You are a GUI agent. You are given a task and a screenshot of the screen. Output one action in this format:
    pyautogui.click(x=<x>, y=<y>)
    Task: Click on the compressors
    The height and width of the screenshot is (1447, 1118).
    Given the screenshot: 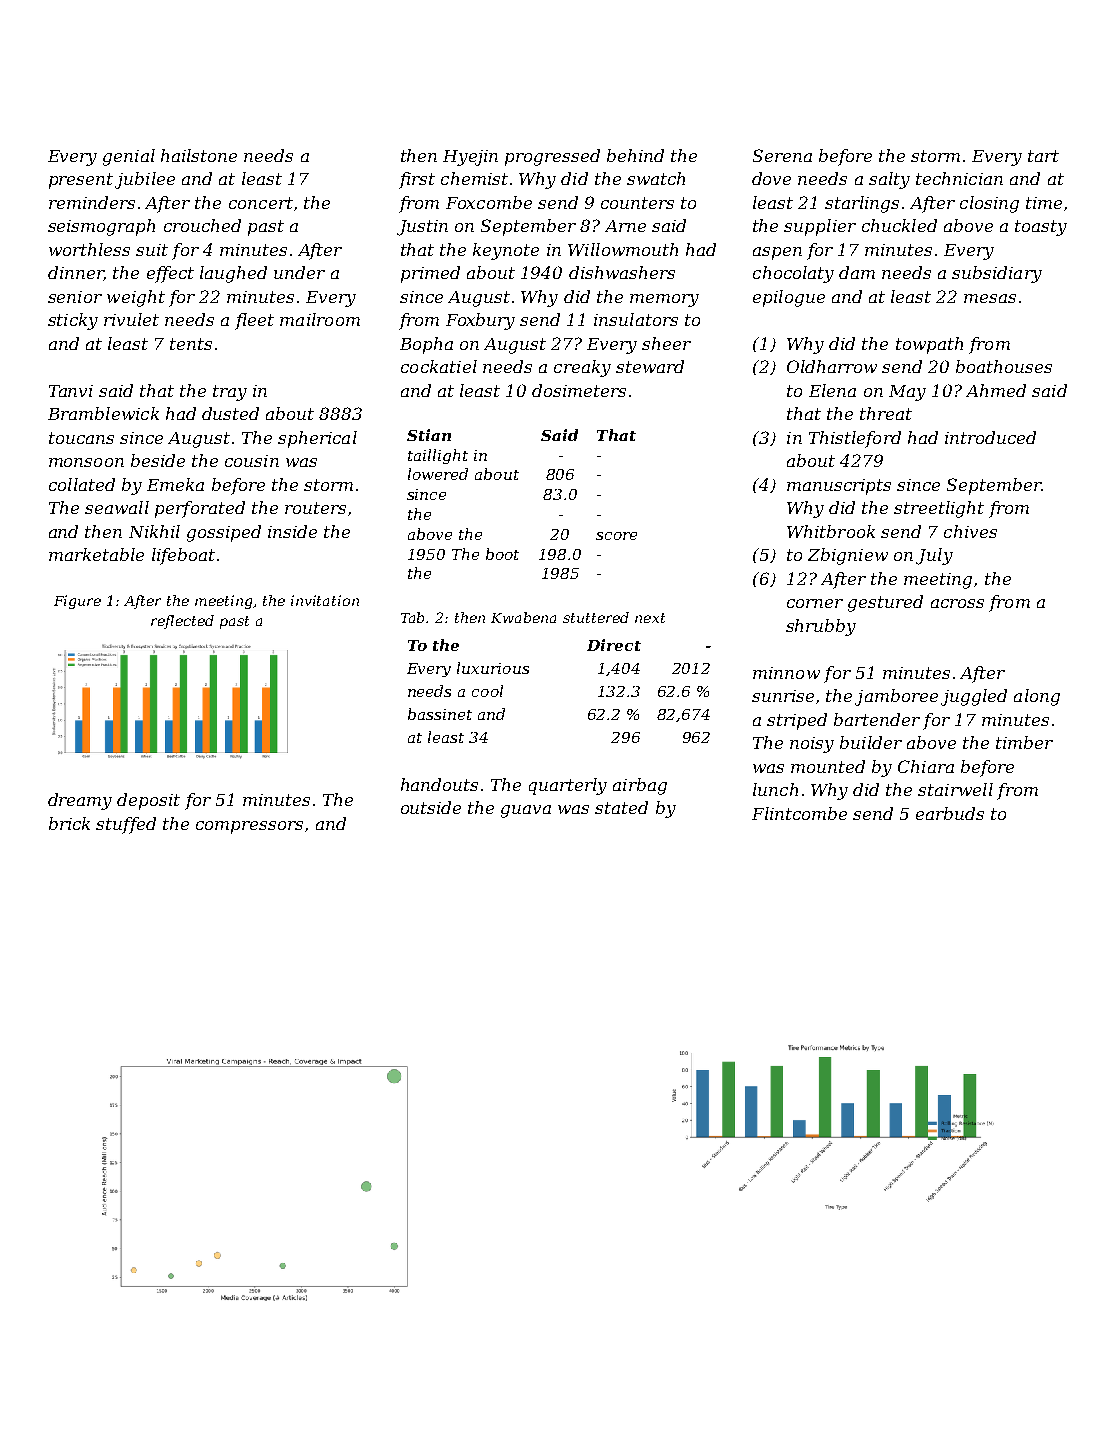 What is the action you would take?
    pyautogui.click(x=249, y=827)
